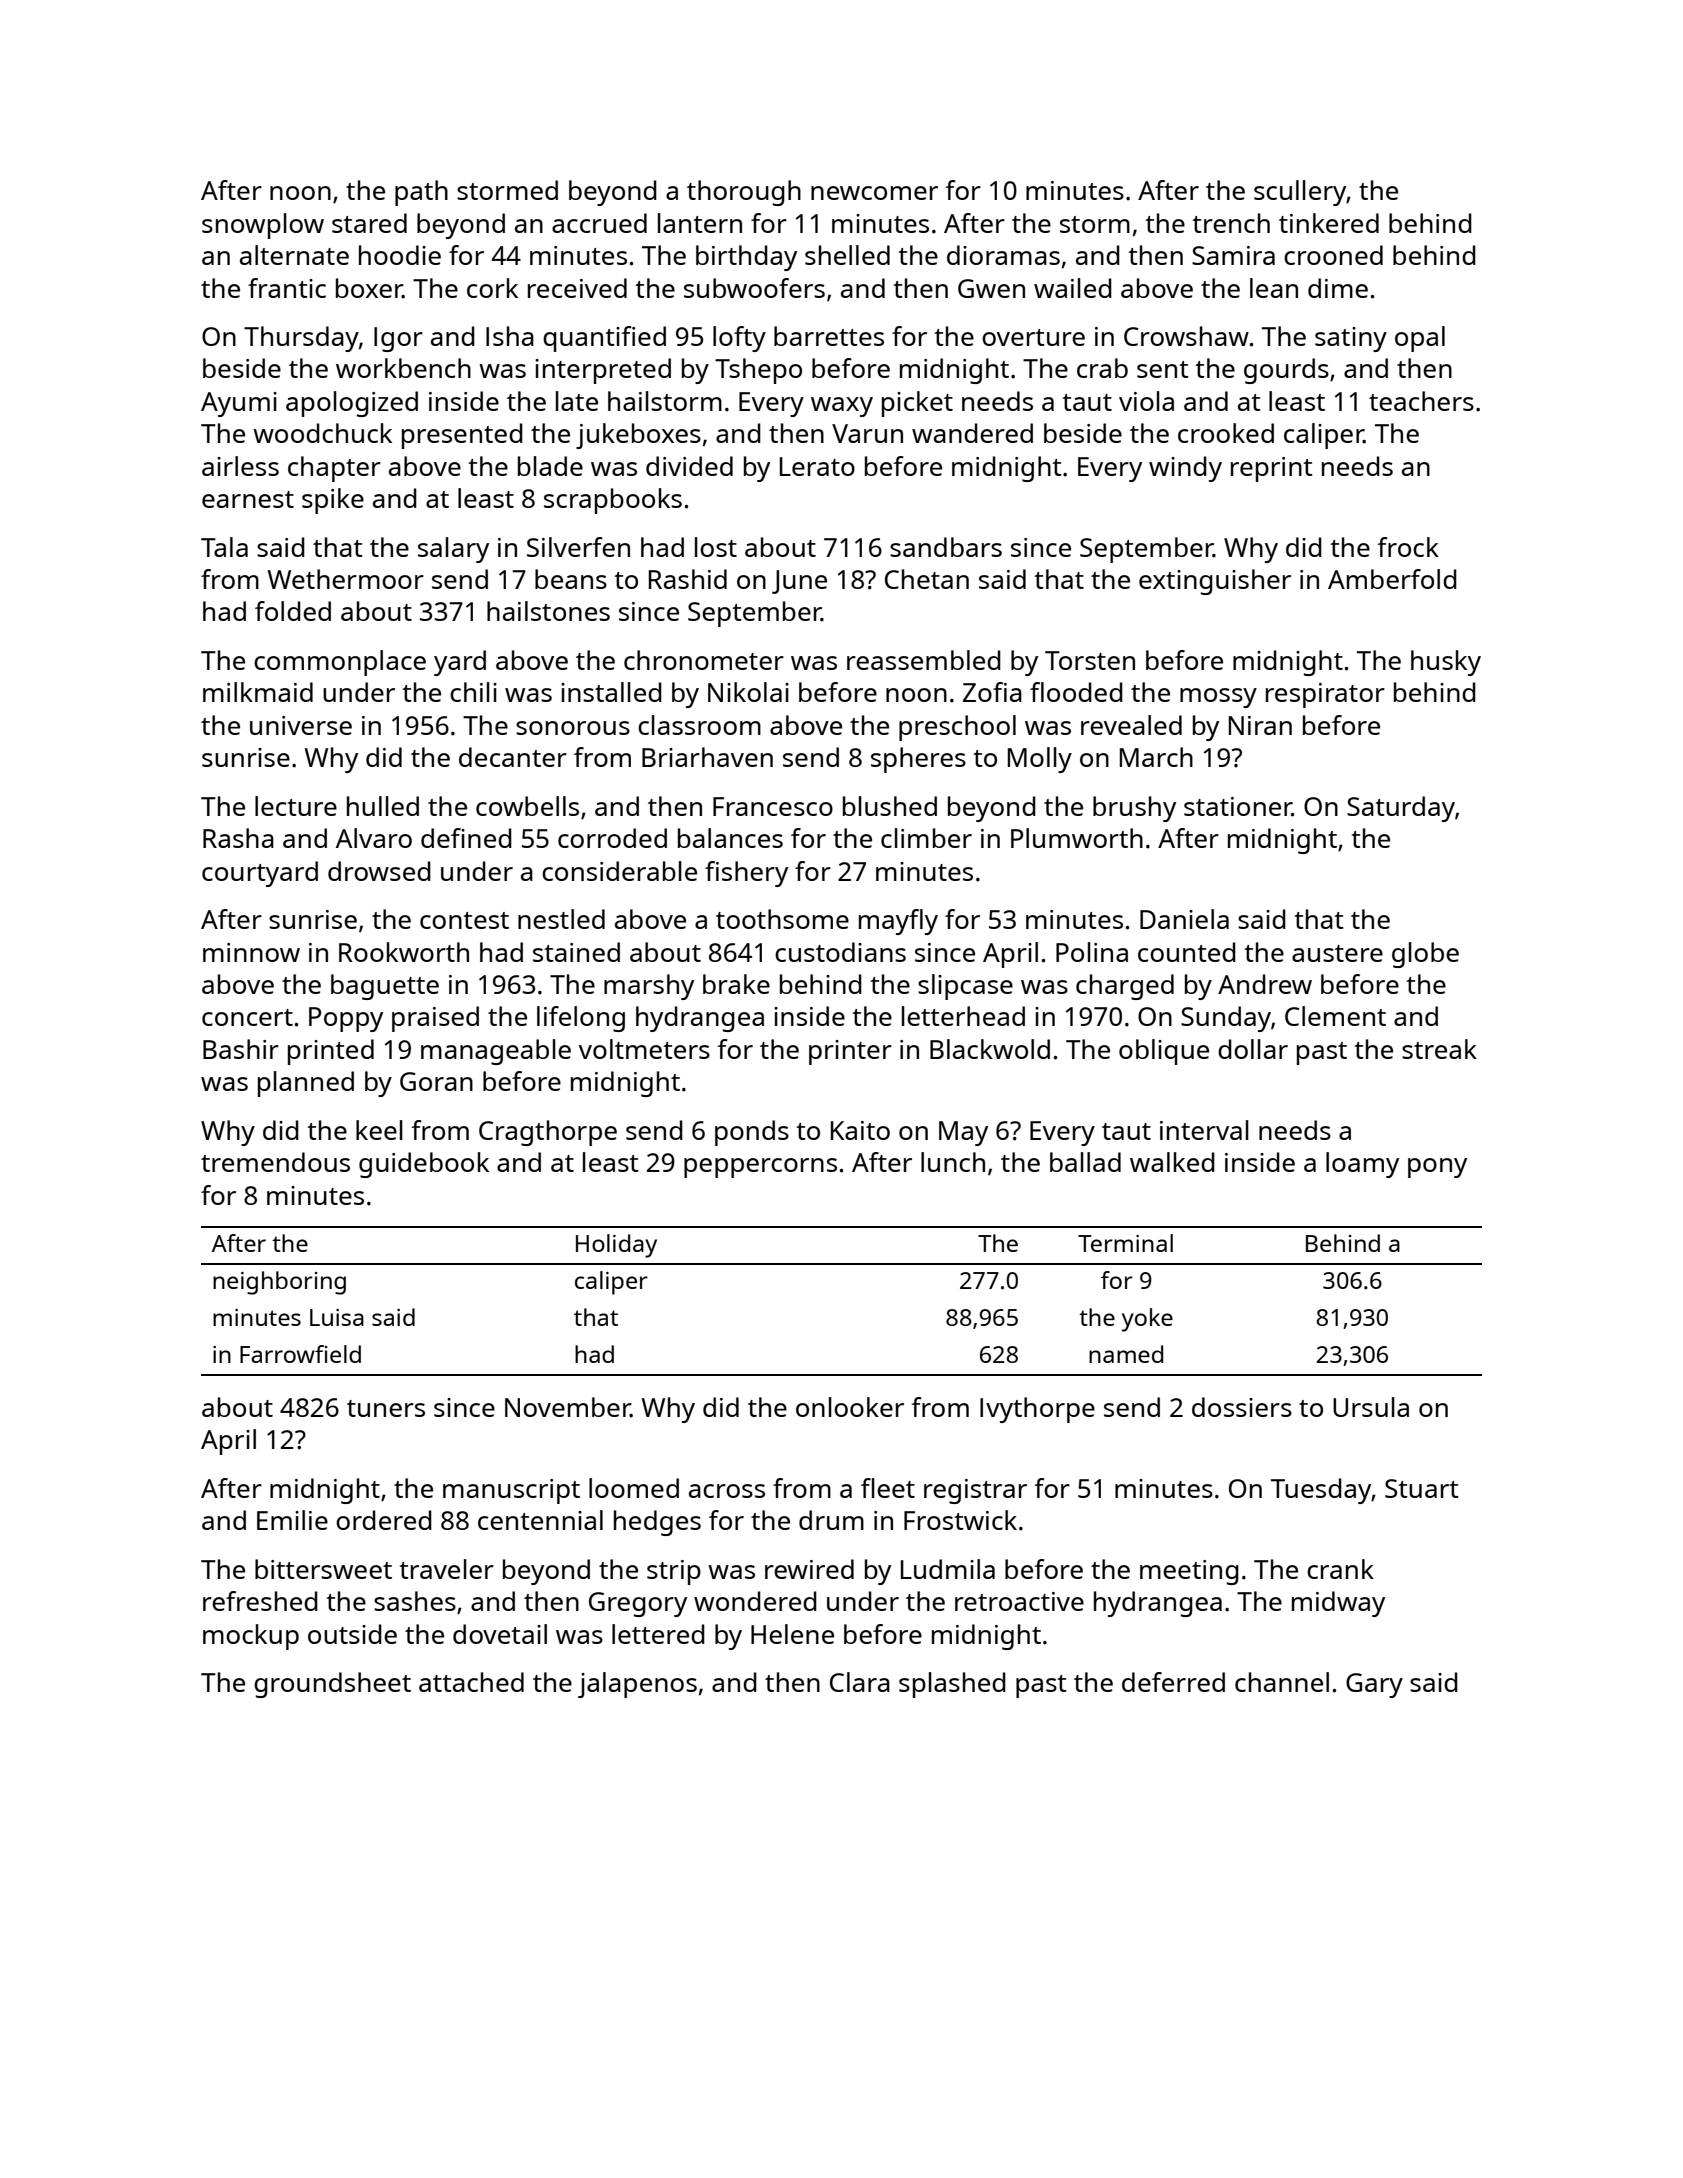 The height and width of the screenshot is (2178, 1683). I want to click on Francesco, so click(773, 806).
